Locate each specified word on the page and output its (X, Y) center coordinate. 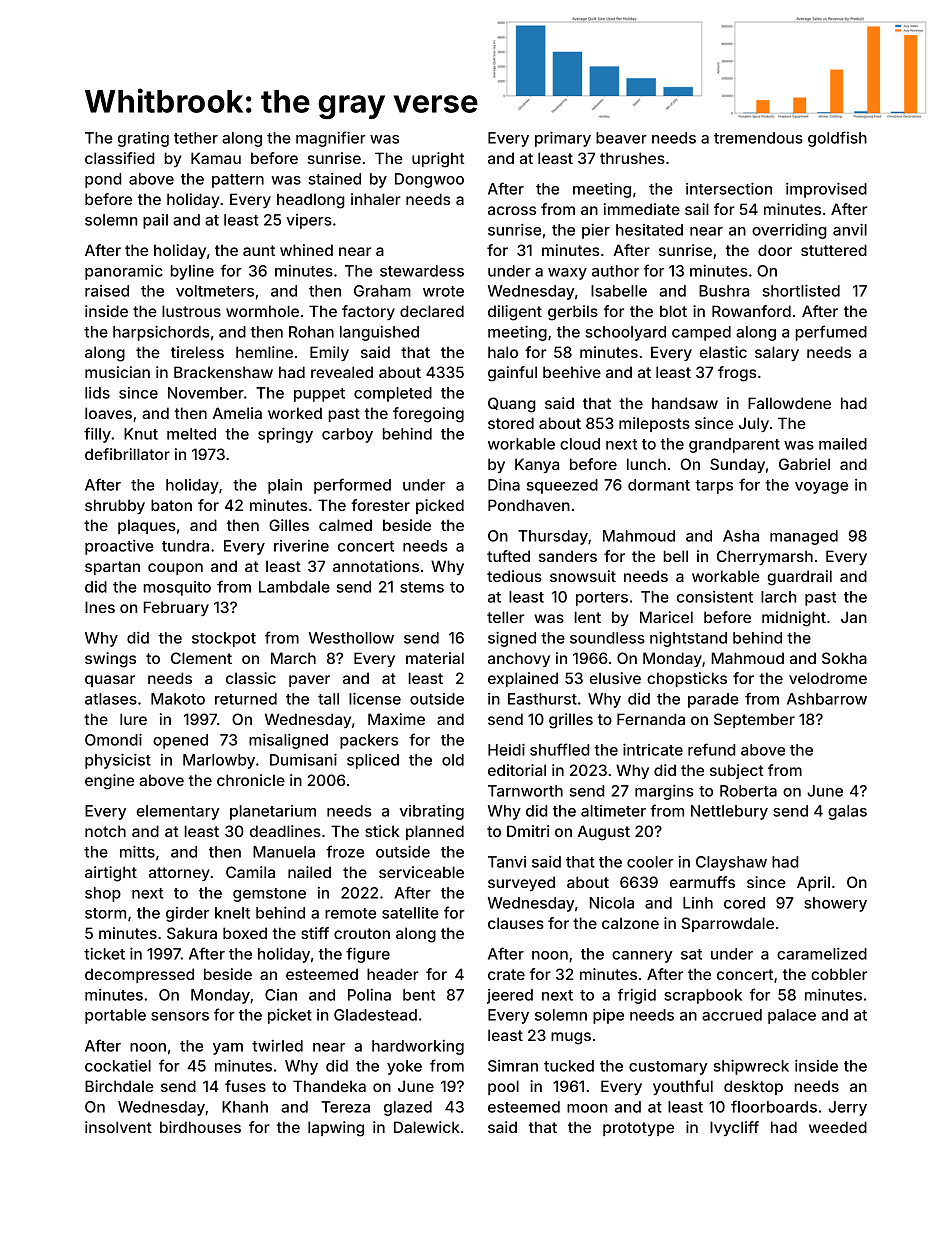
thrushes (632, 158)
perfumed (831, 333)
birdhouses (200, 1127)
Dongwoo (429, 180)
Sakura (192, 933)
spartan (112, 568)
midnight (794, 619)
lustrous (191, 311)
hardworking (418, 1047)
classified (119, 158)
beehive (572, 372)
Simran (513, 1066)
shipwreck (751, 1067)
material (435, 658)
